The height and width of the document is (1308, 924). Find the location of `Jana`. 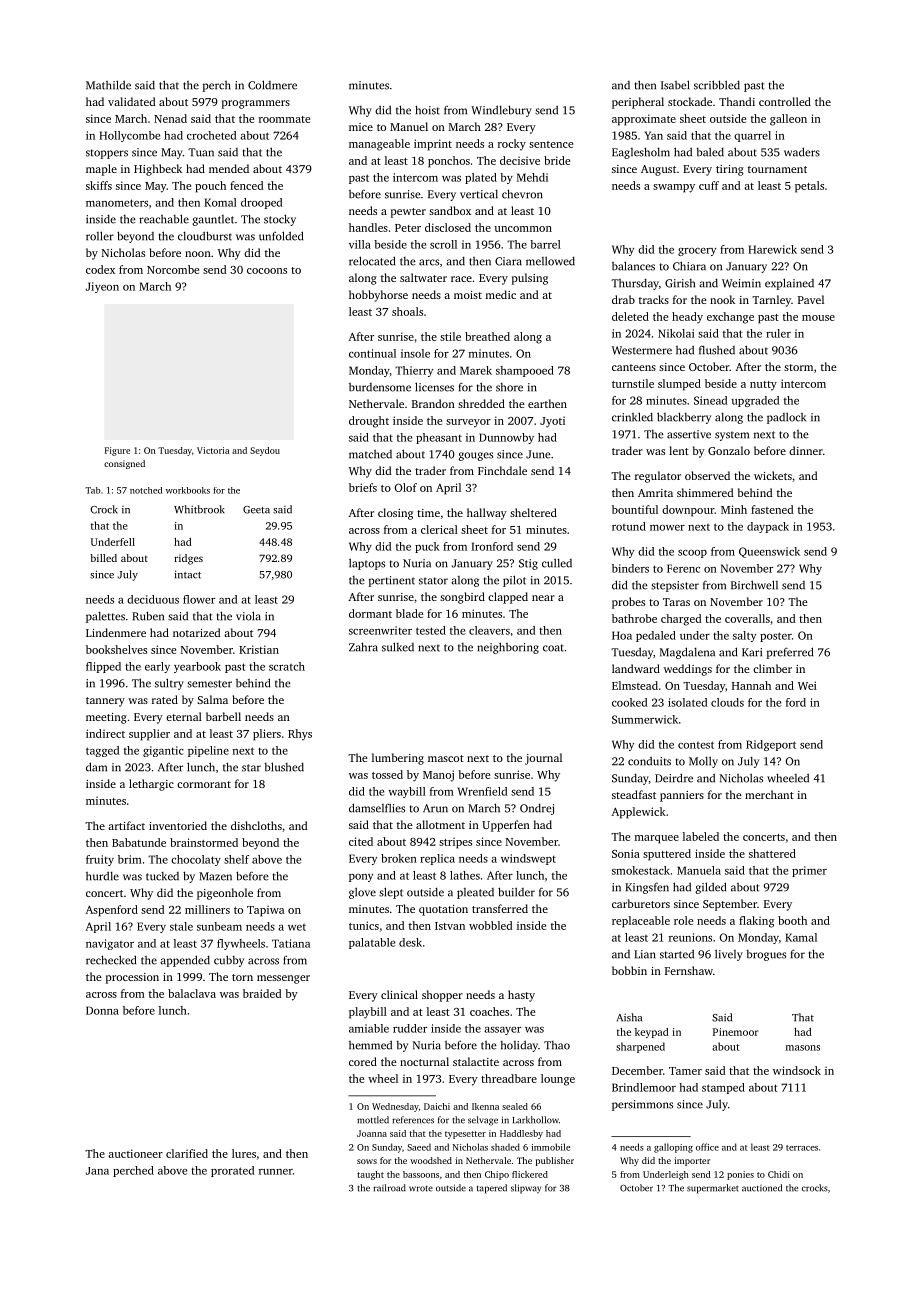

Jana is located at coordinates (97, 1171).
